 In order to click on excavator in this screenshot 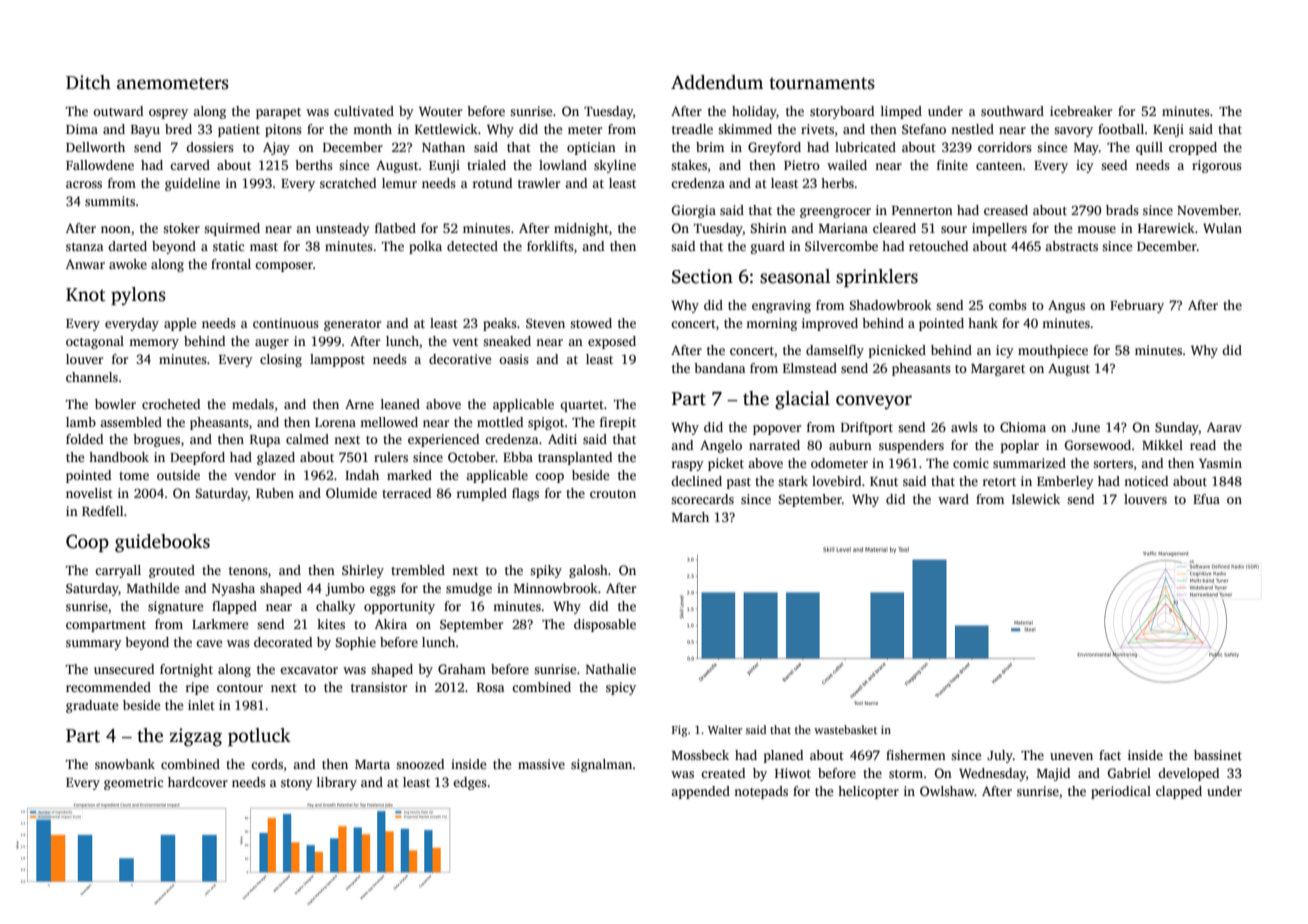, I will do `click(309, 670)`.
